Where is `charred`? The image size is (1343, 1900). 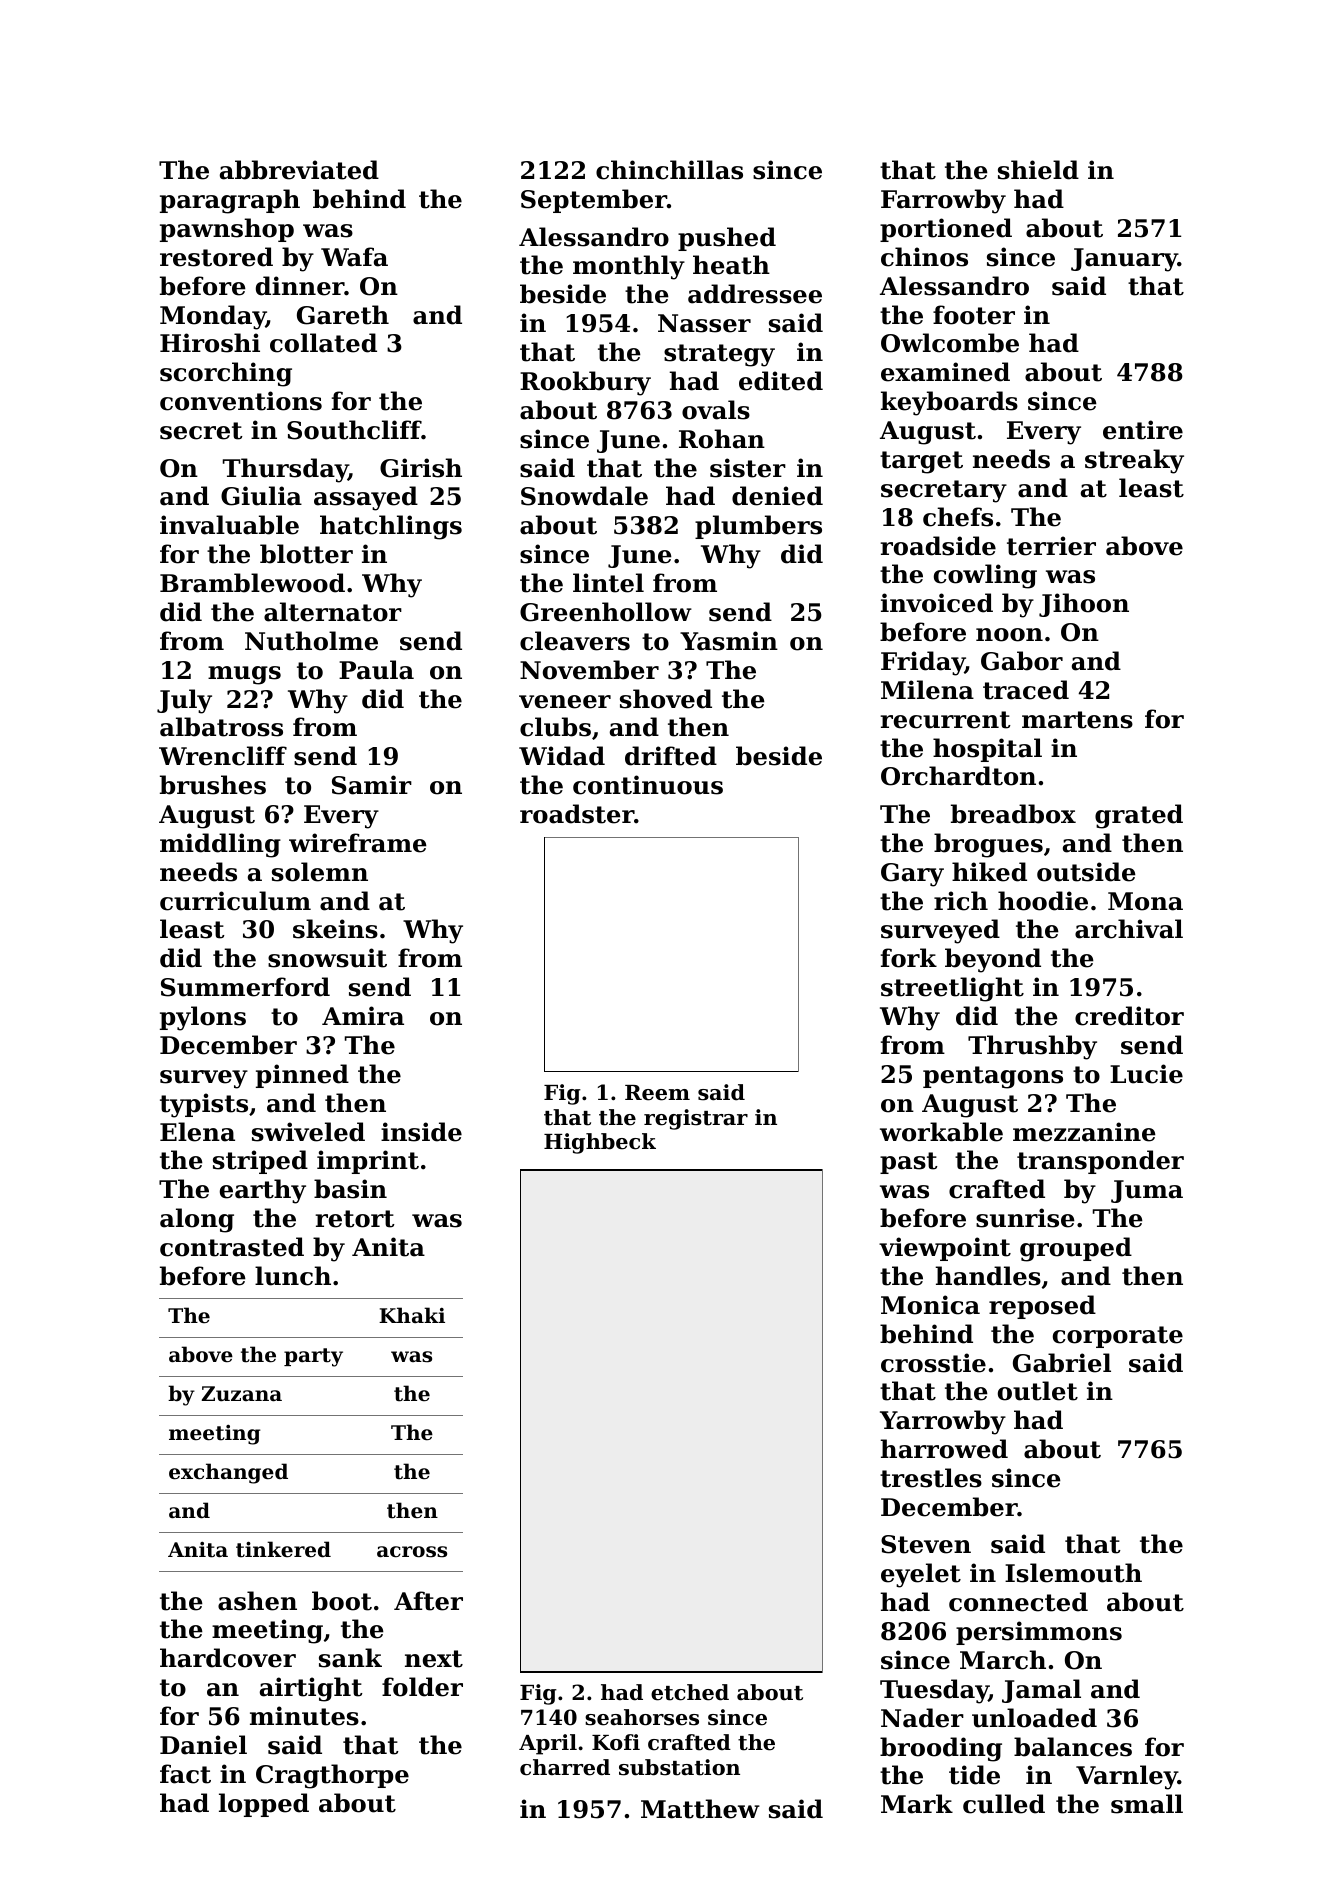
charred is located at coordinates (565, 1767).
